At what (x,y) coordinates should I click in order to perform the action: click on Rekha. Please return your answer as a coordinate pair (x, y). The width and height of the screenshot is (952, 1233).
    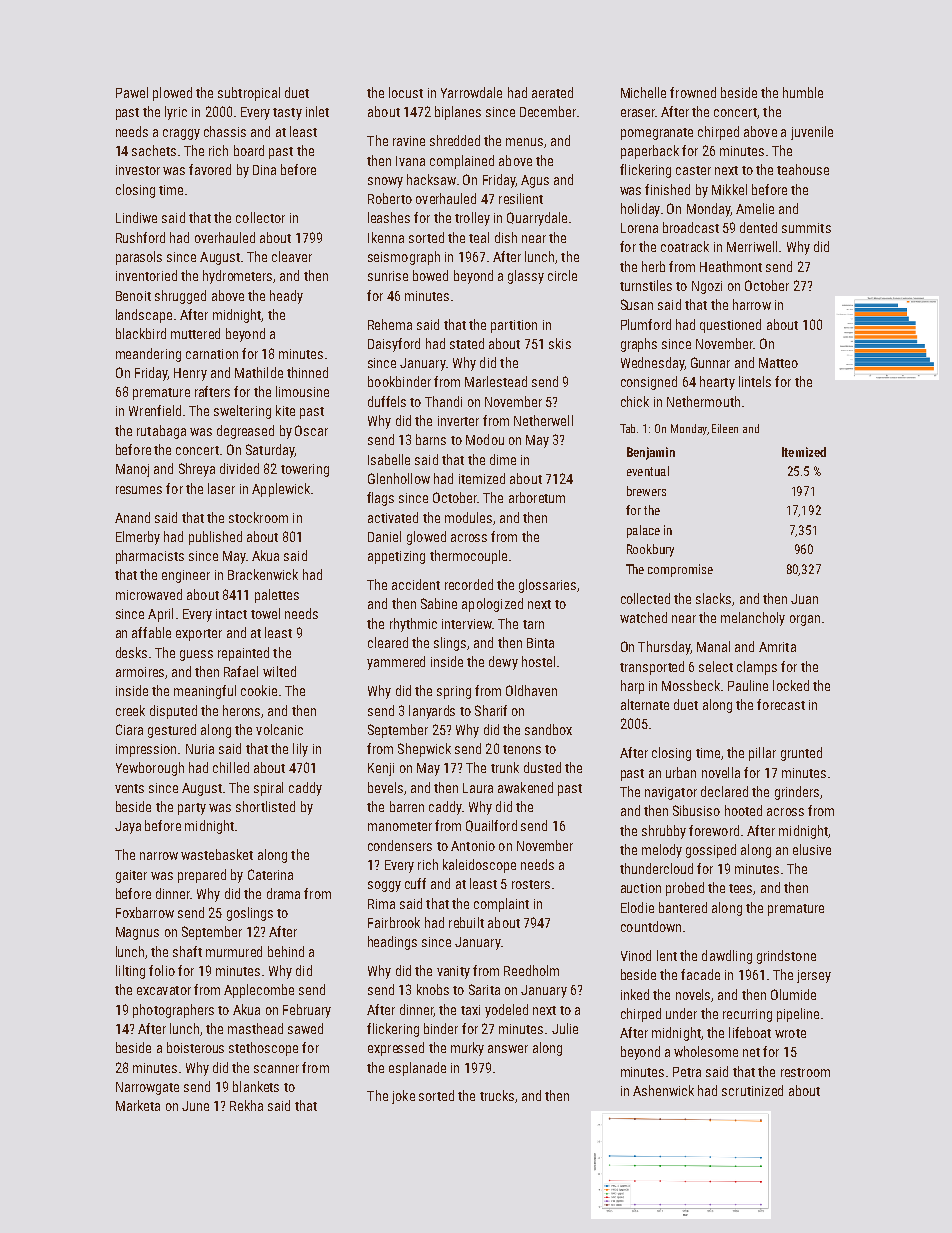
    Looking at the image, I should click on (246, 1105).
